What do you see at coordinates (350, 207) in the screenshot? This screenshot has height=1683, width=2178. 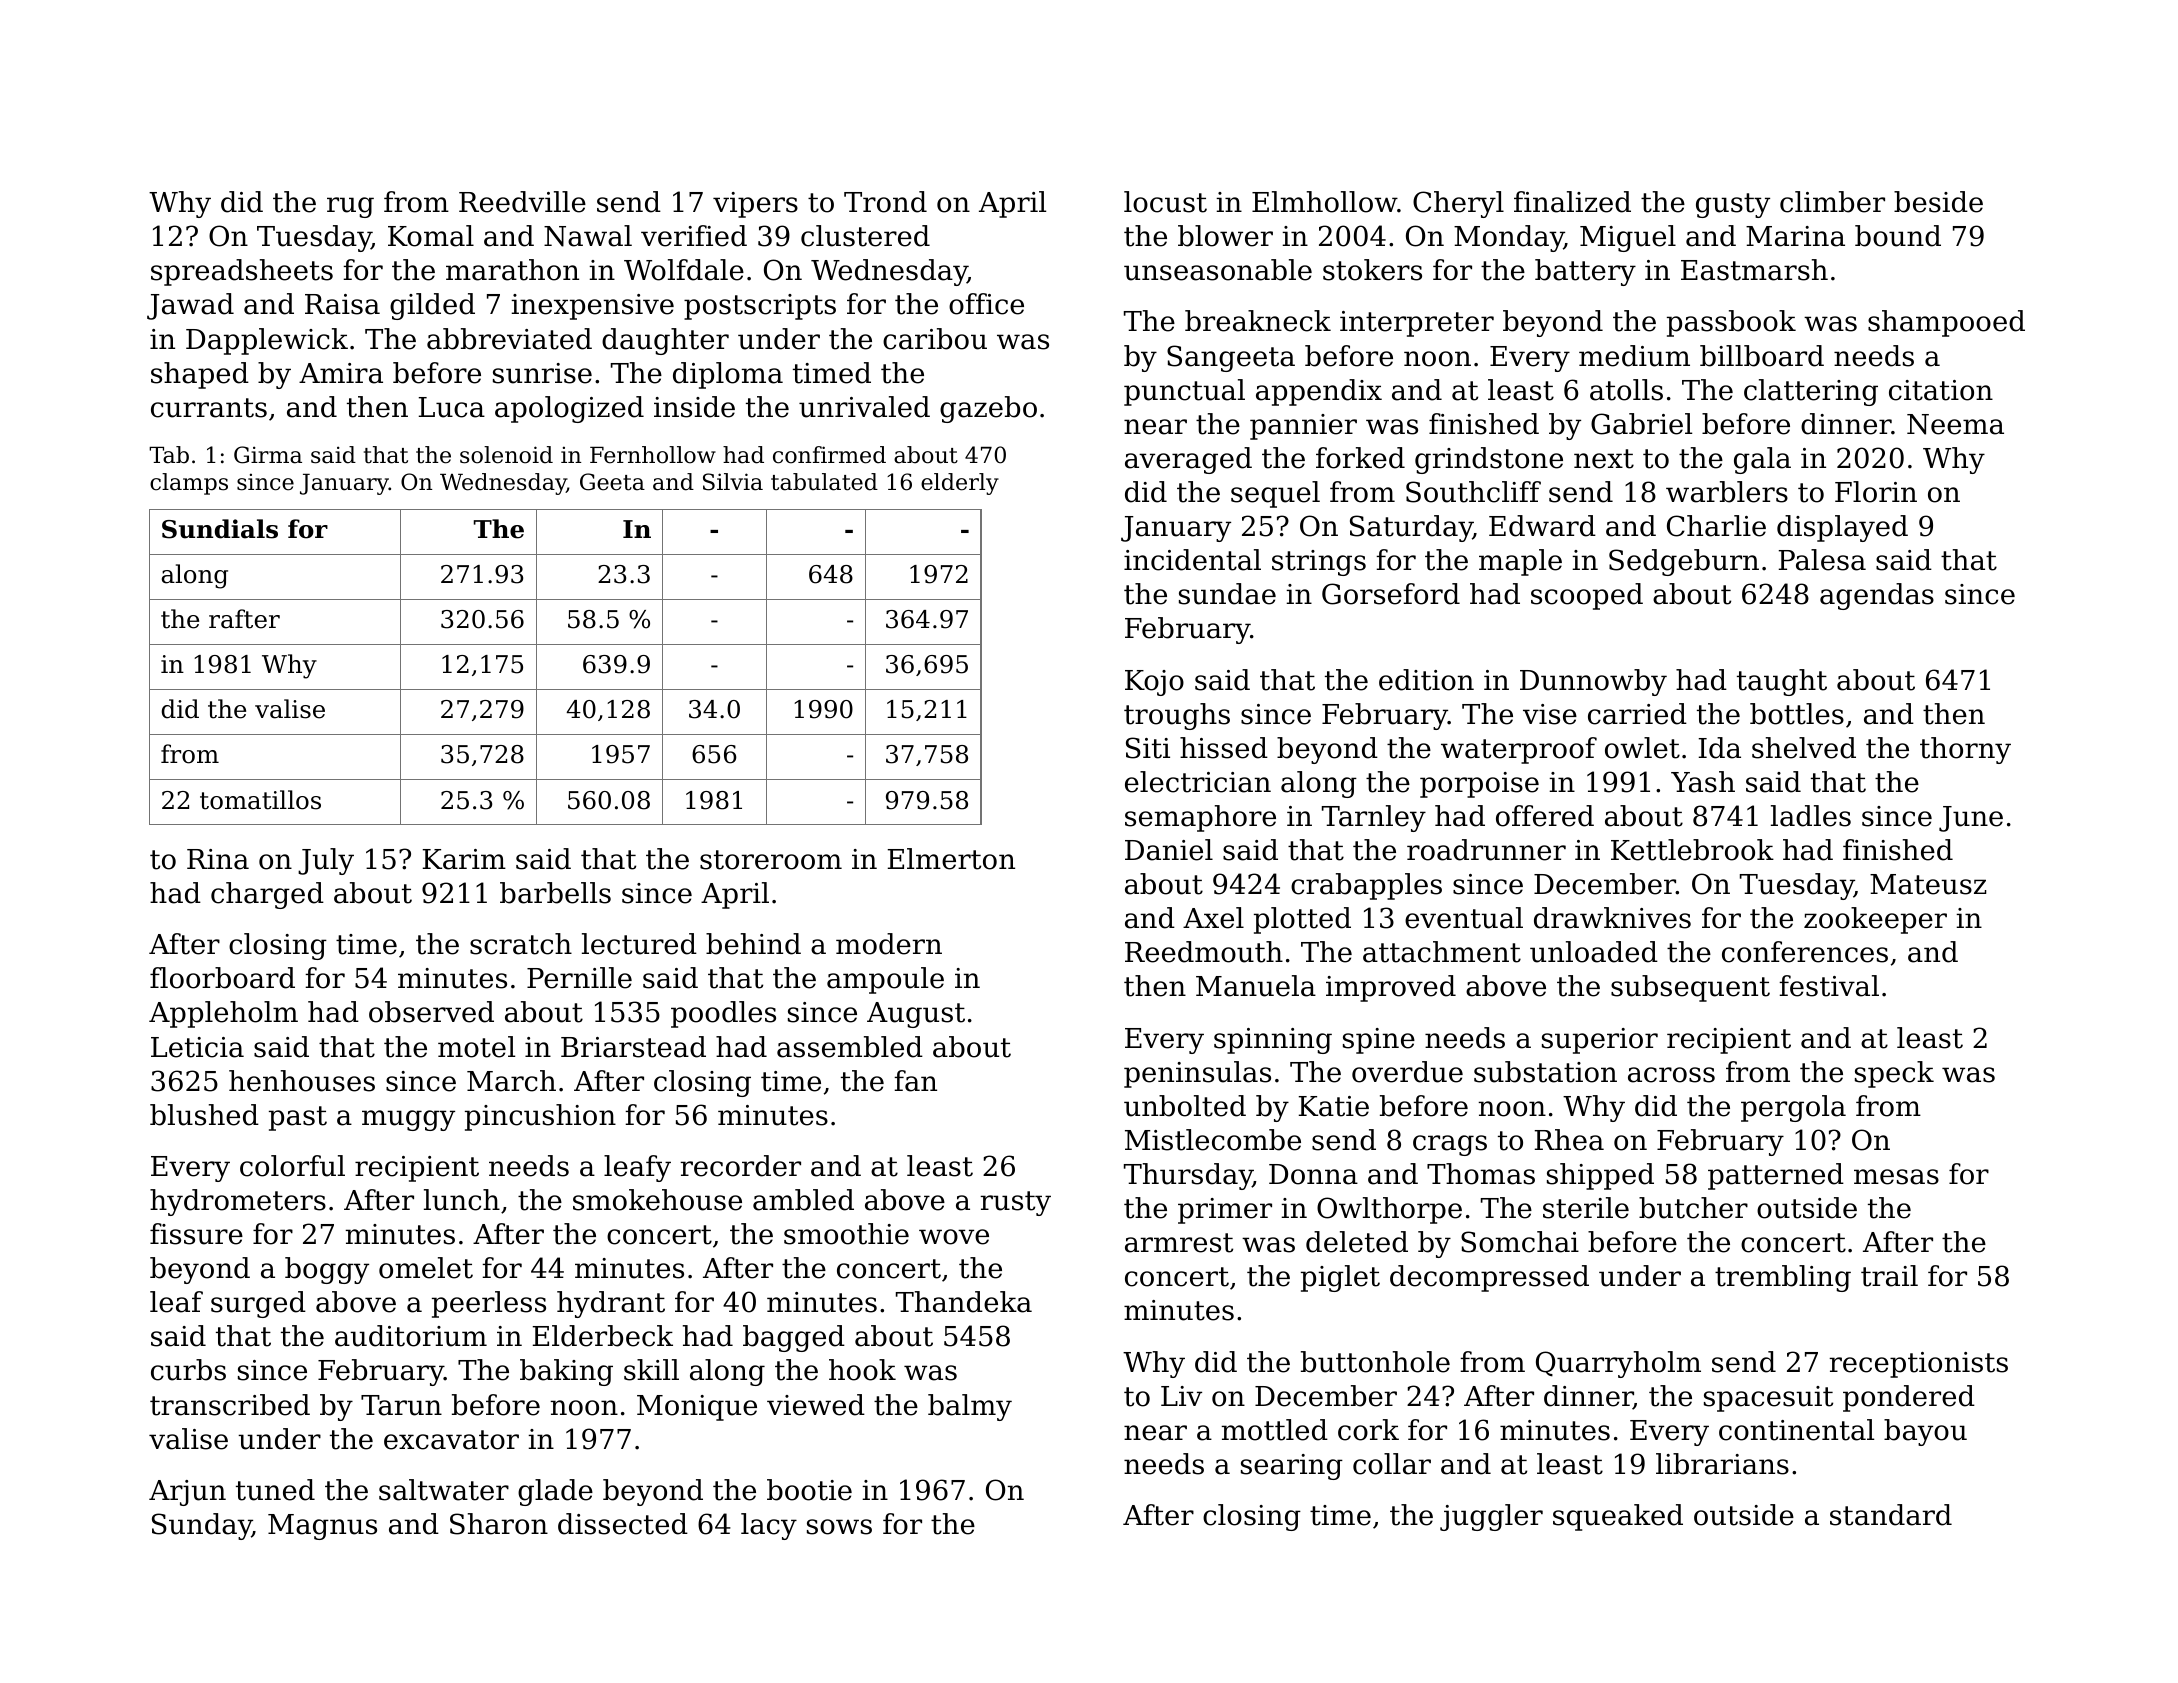 I see `rug` at bounding box center [350, 207].
